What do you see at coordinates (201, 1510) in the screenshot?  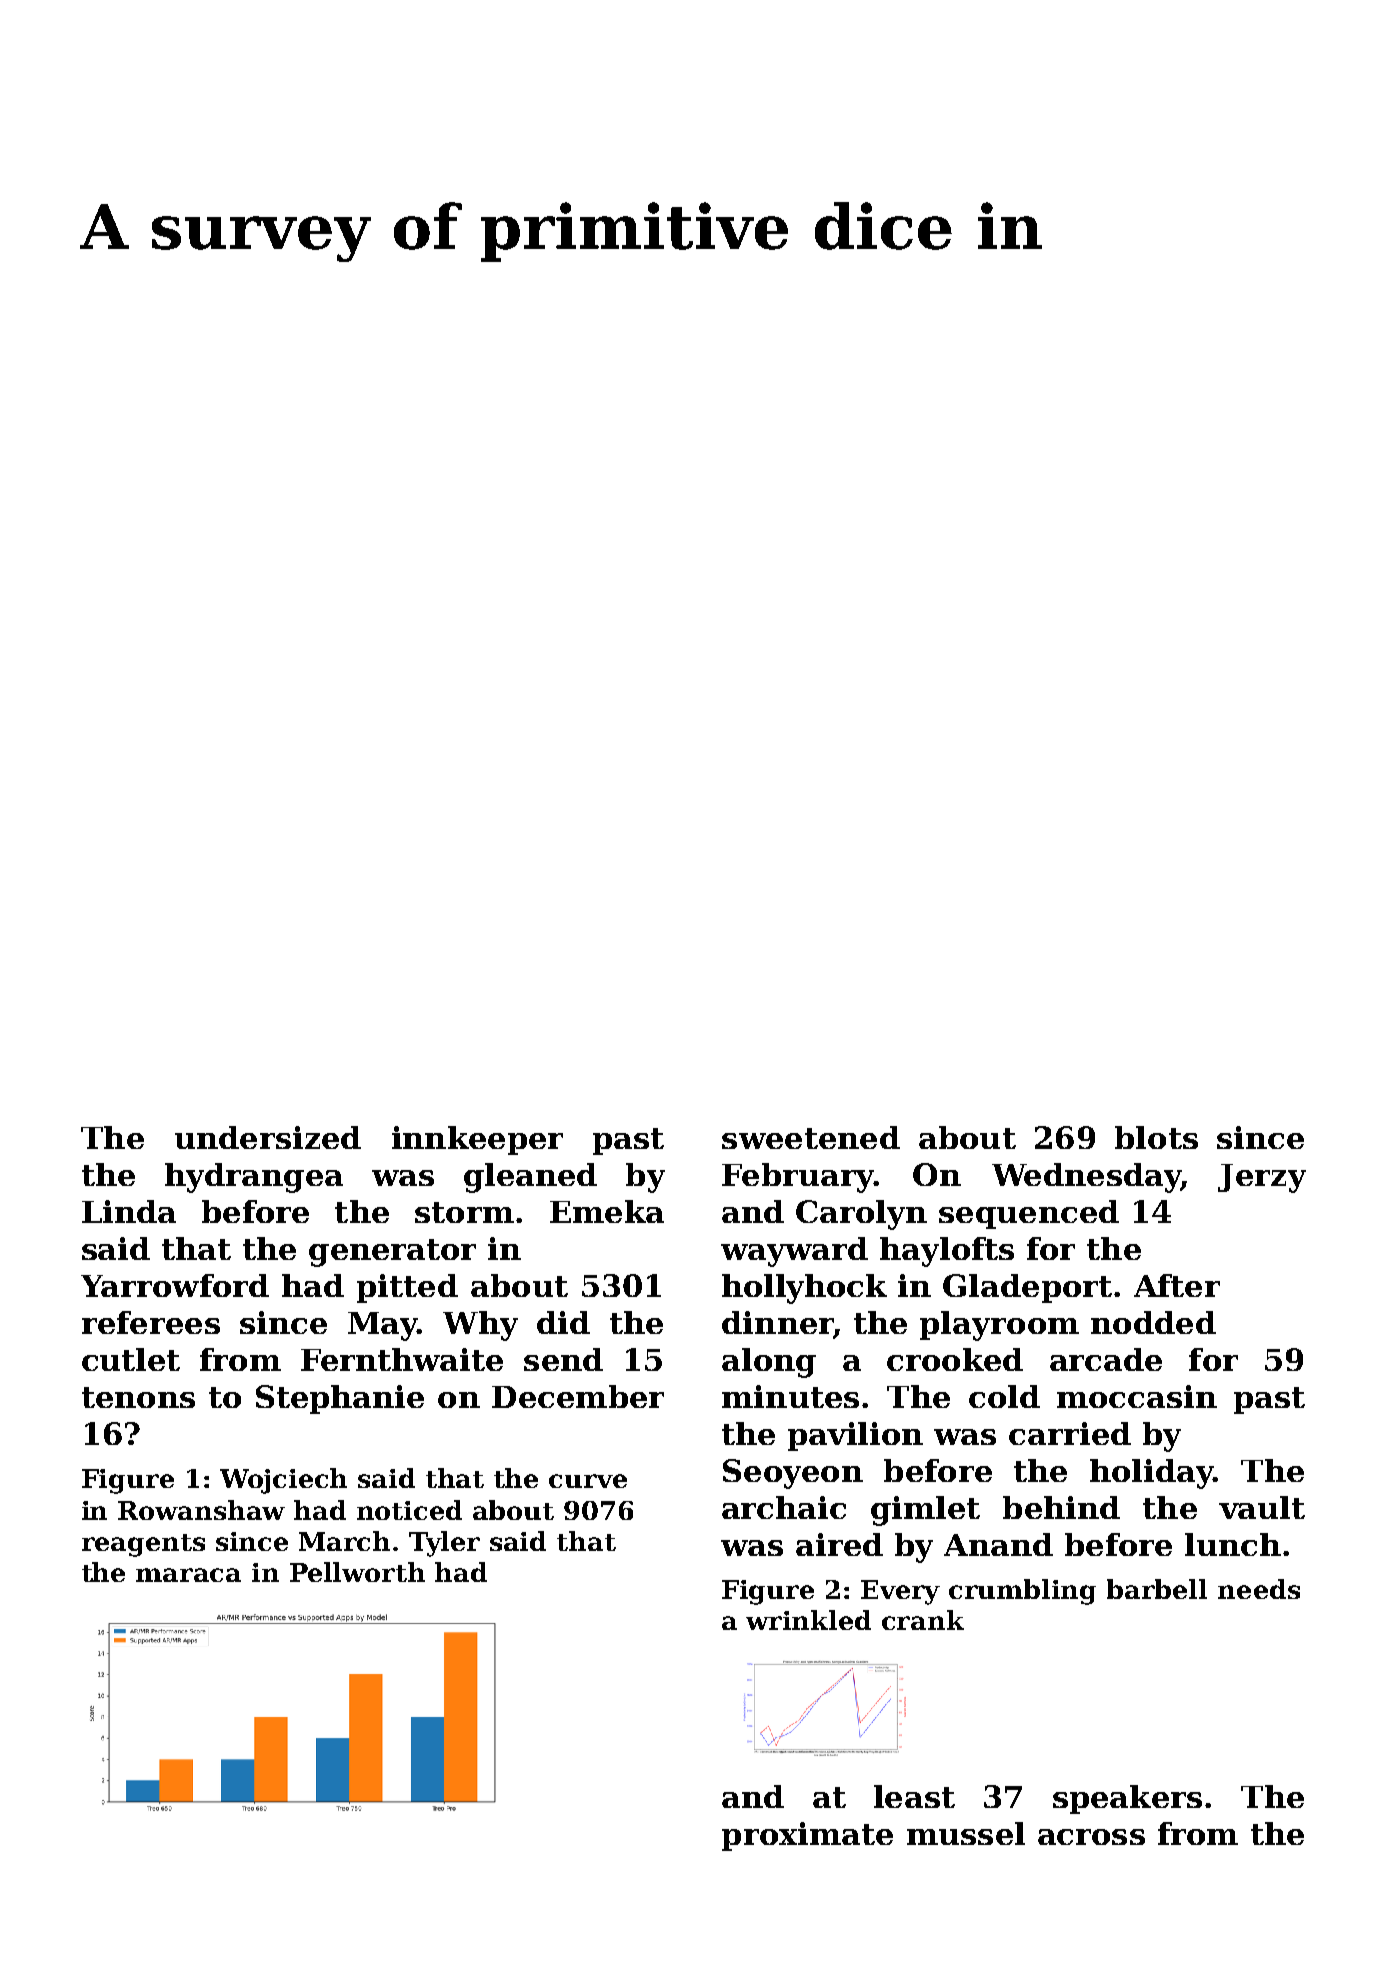 I see `Rowanshaw` at bounding box center [201, 1510].
